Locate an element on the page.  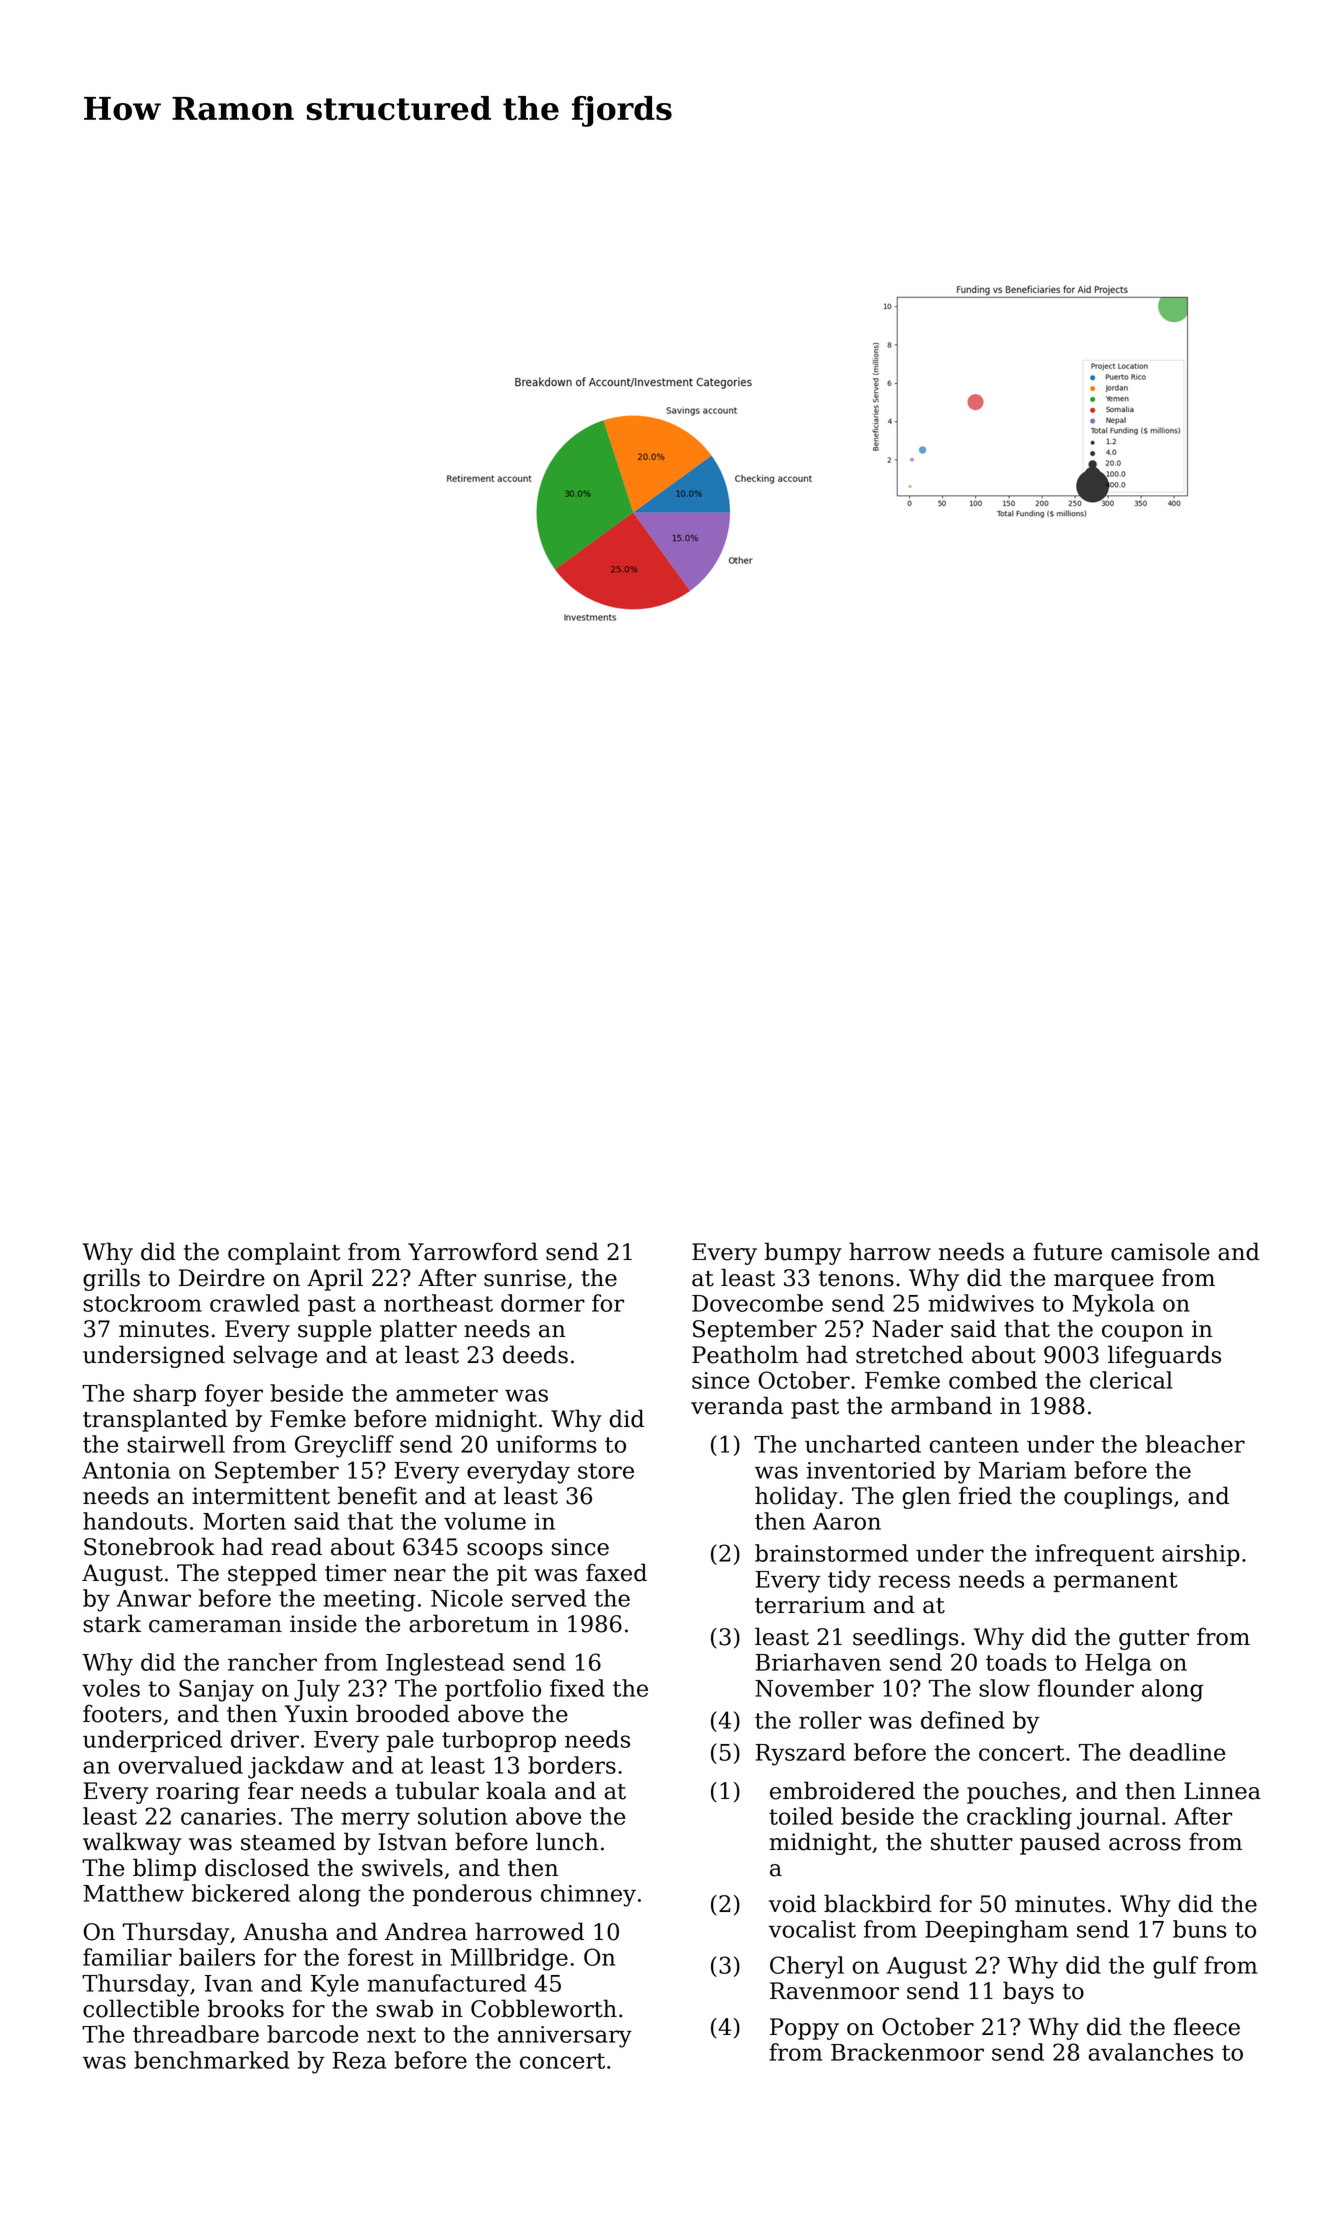
slow is located at coordinates (1004, 1688).
